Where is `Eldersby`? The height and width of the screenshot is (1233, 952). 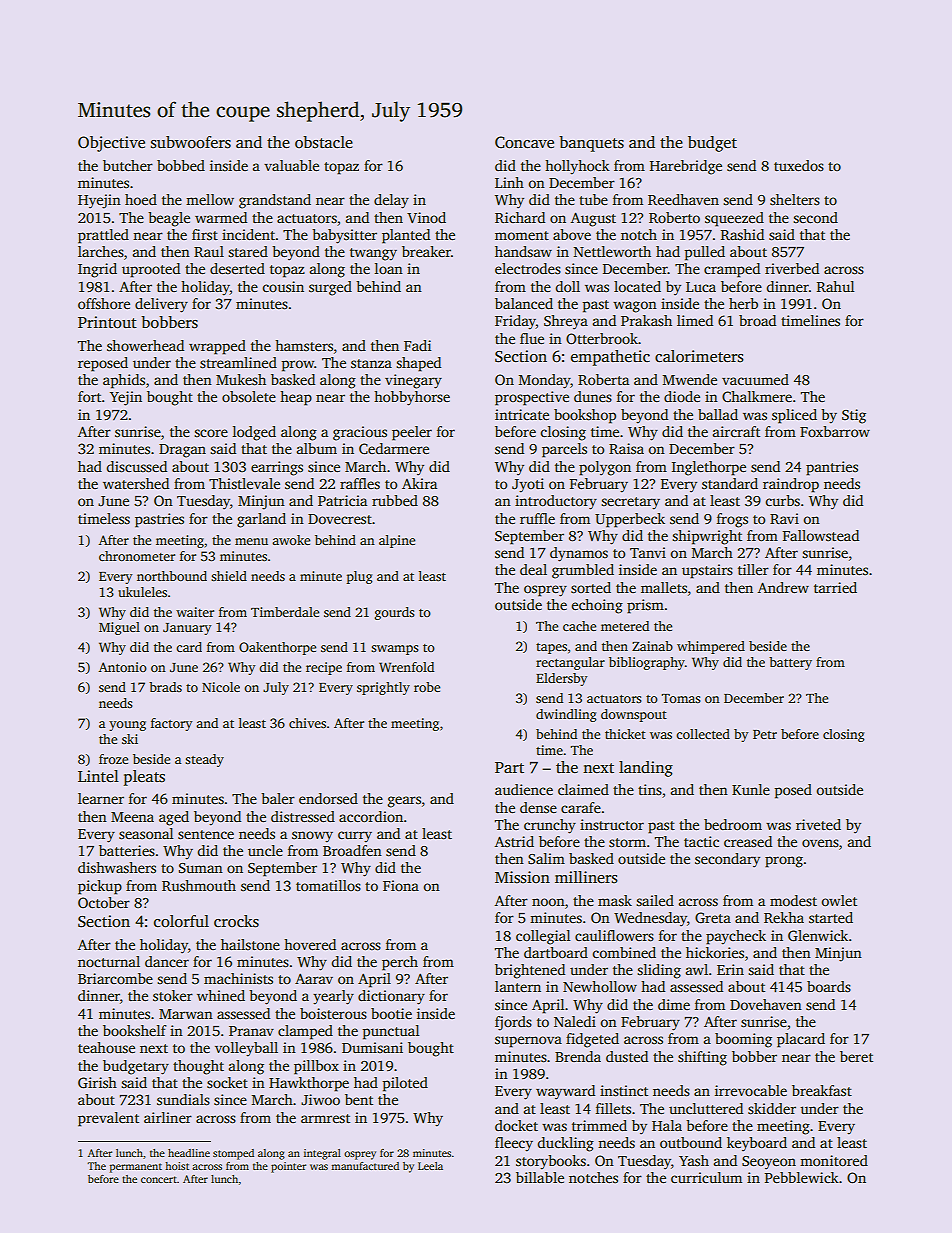
Eldersby is located at coordinates (561, 679).
